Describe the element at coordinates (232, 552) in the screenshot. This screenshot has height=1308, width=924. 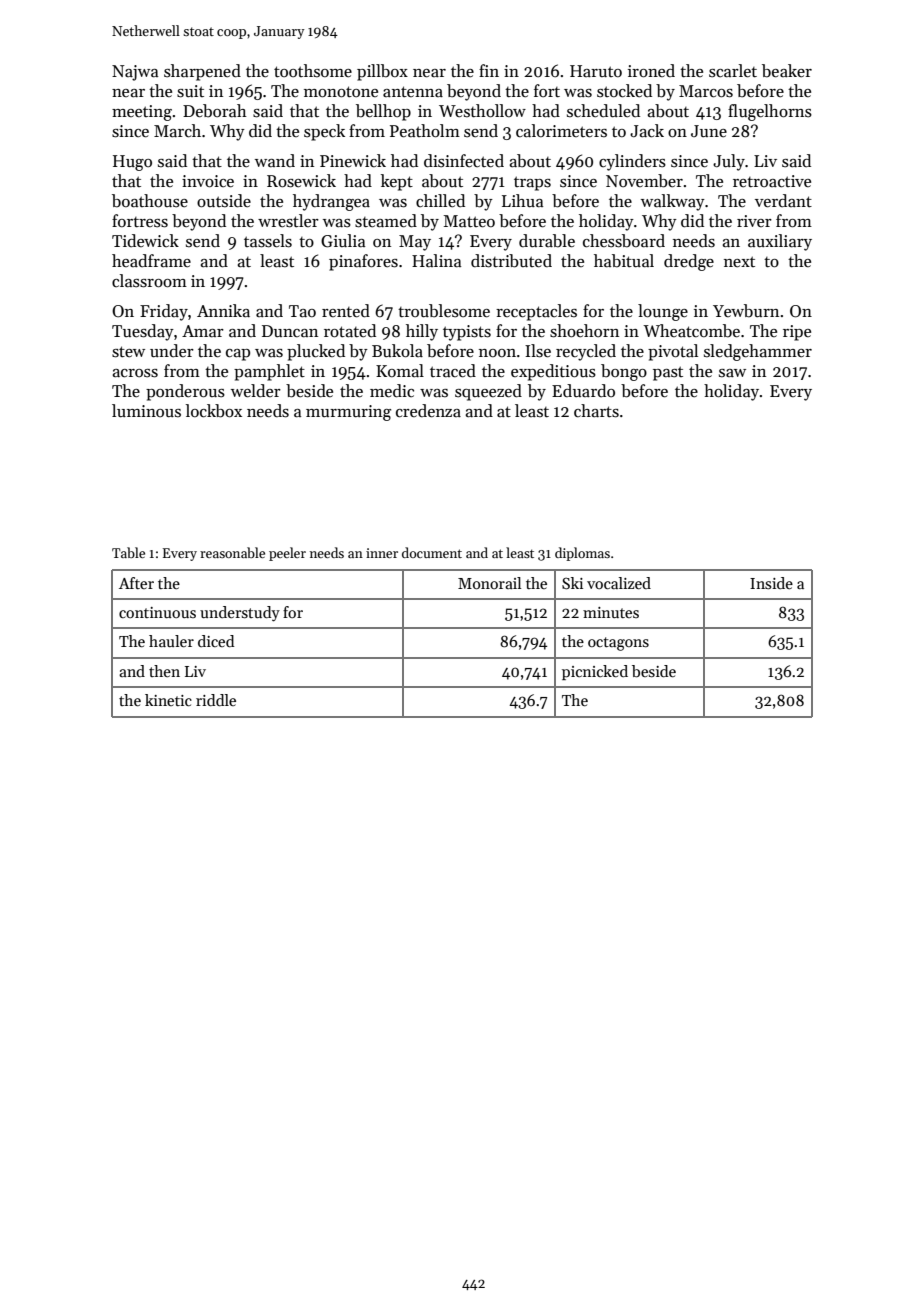
I see `reasonable` at that location.
